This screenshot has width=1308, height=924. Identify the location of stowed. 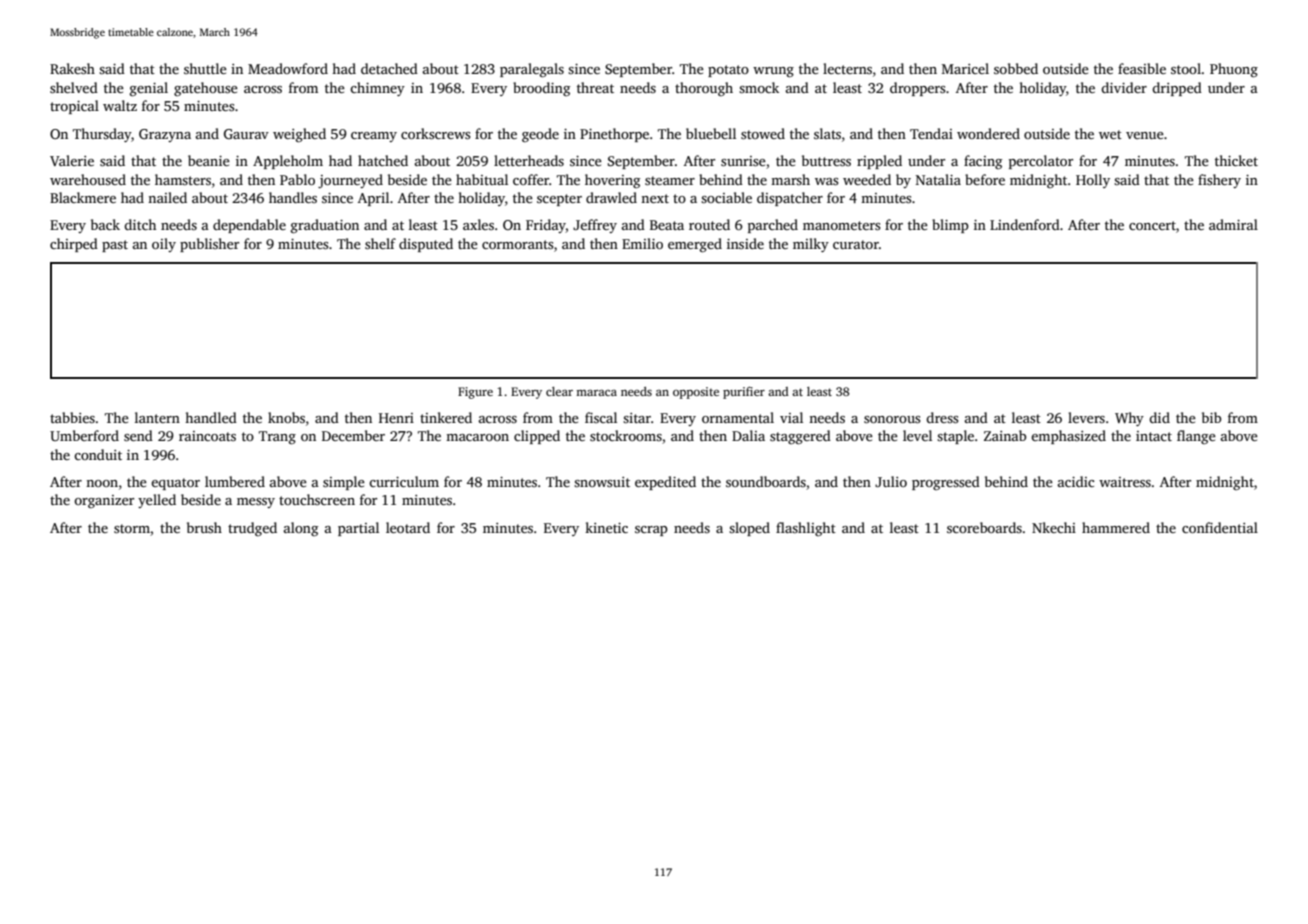
(763, 133).
